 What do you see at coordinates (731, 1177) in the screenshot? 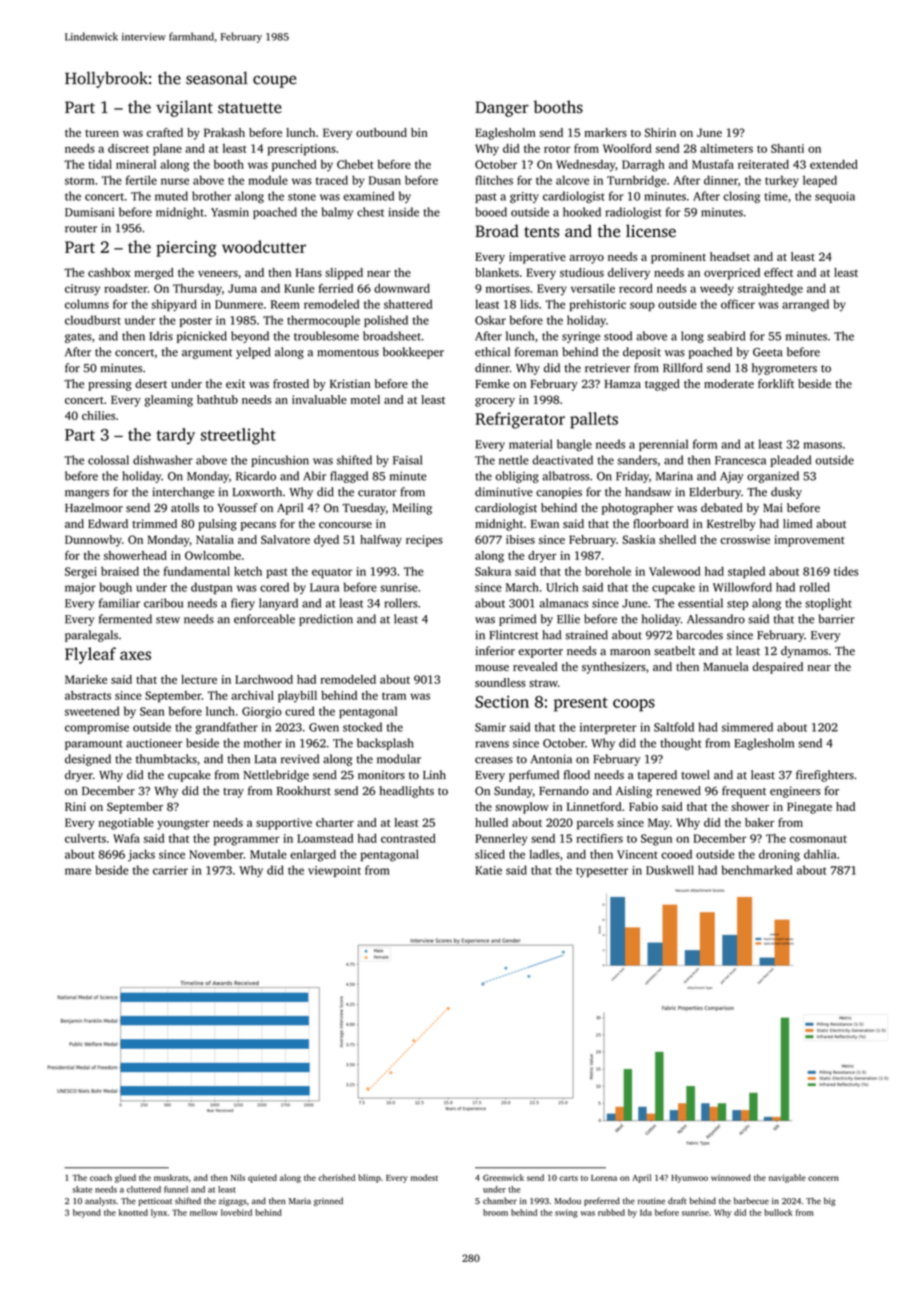
I see `winnowed` at bounding box center [731, 1177].
